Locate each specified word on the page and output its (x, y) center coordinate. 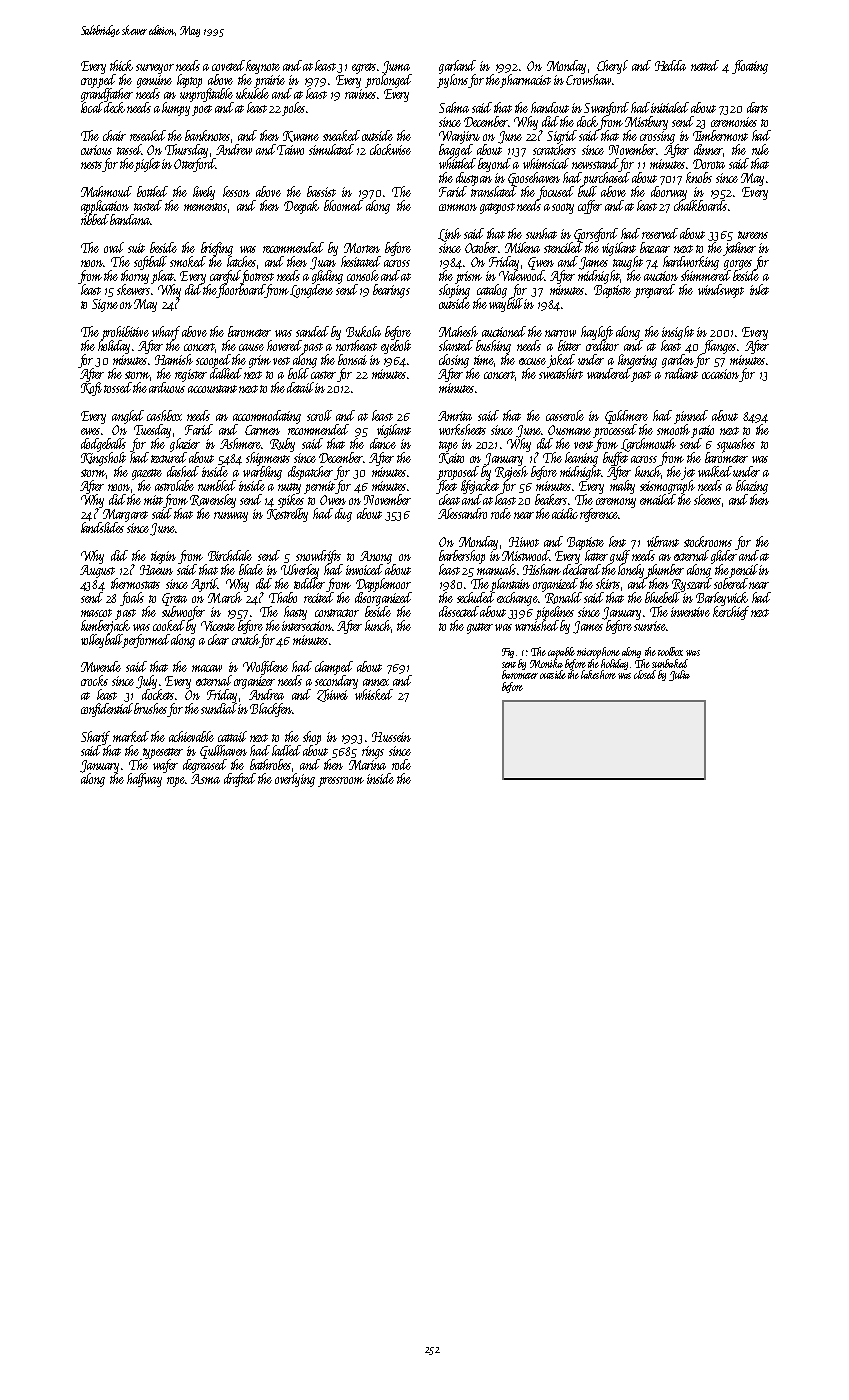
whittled (457, 163)
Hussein (391, 737)
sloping (454, 291)
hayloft (597, 333)
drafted (240, 780)
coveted (228, 65)
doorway (669, 193)
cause (251, 347)
